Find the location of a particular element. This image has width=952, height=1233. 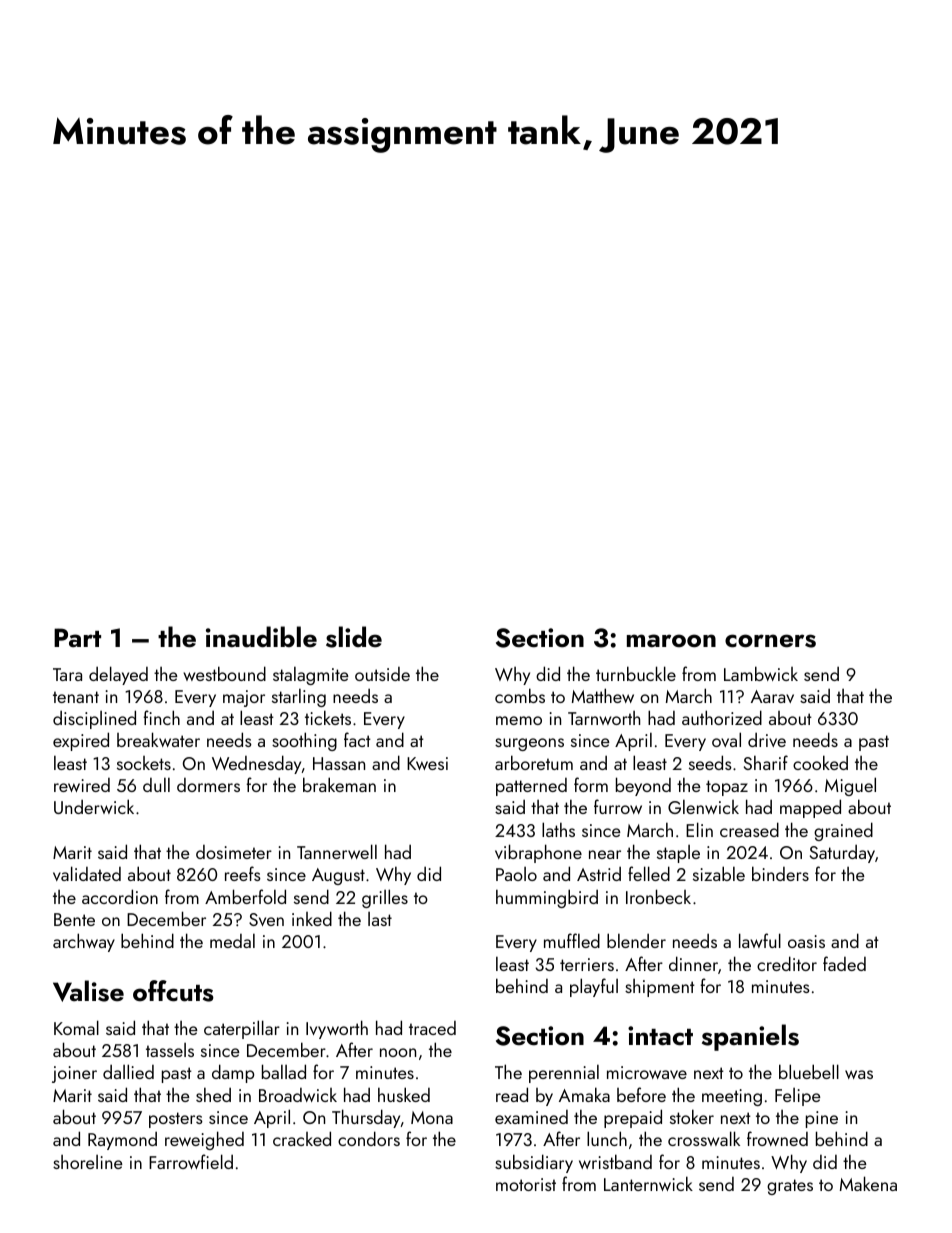

slide is located at coordinates (354, 637).
